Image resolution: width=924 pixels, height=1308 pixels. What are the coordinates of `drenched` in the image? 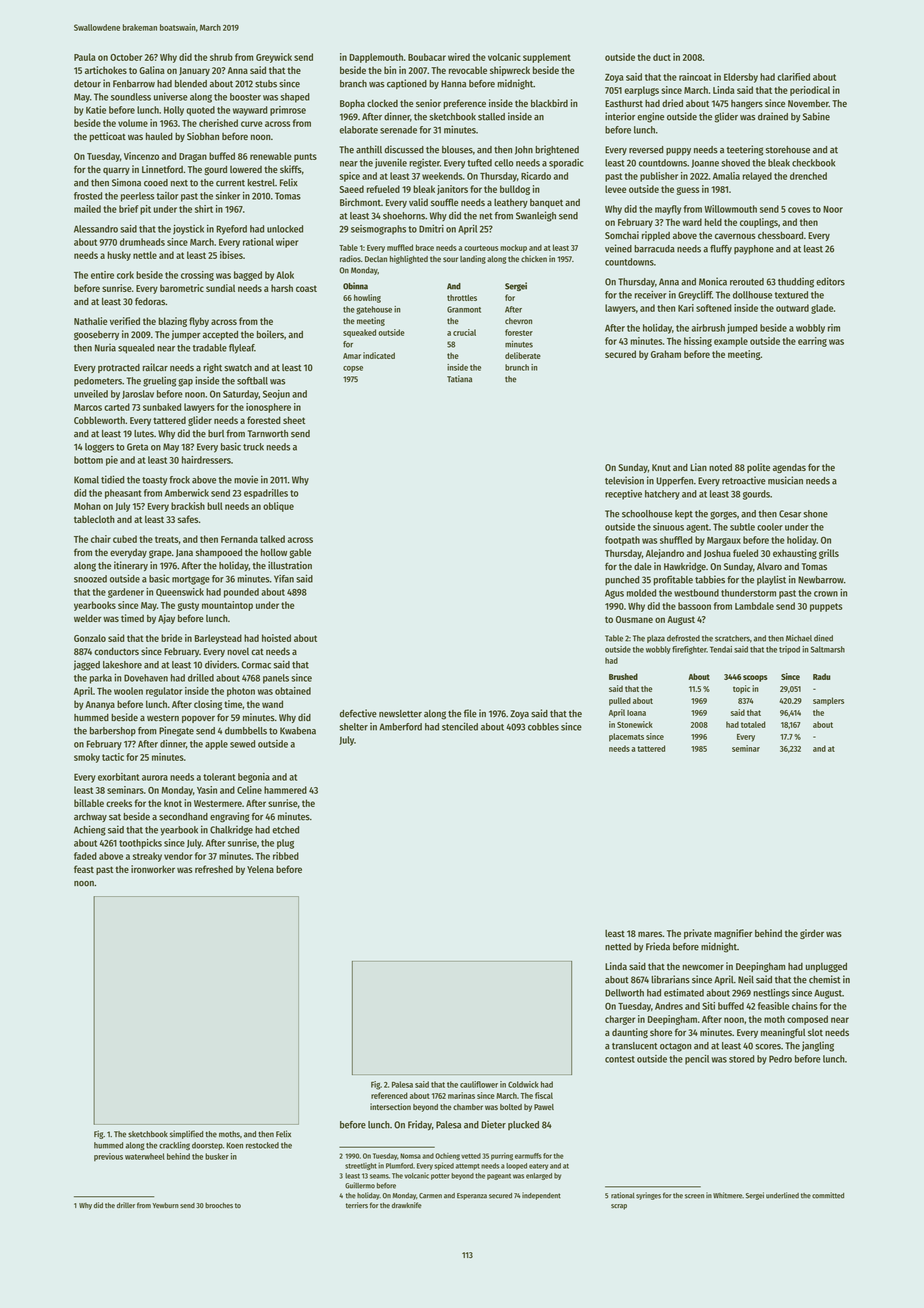 It's located at (808, 176).
